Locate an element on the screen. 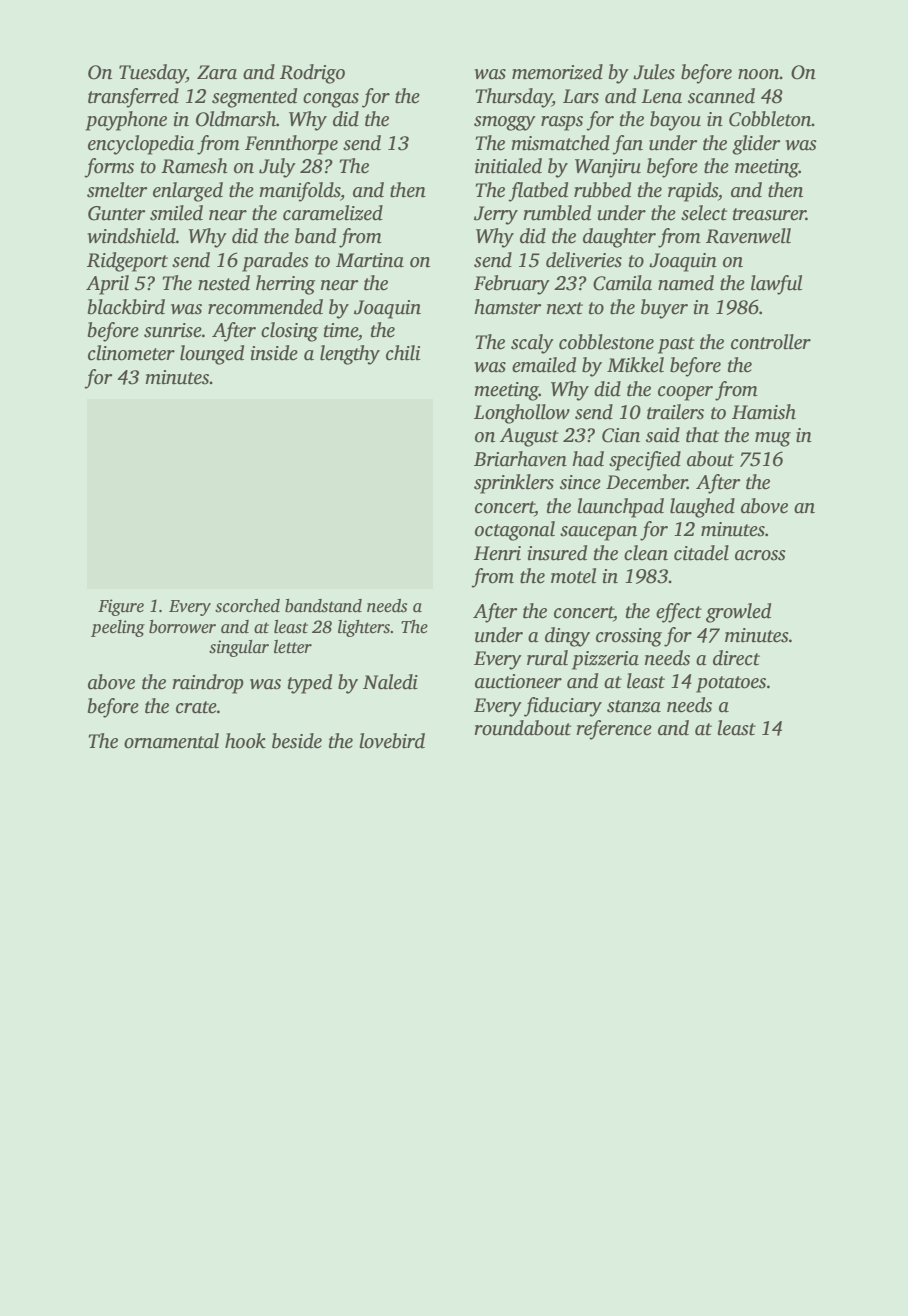 The height and width of the screenshot is (1316, 908). ornamental is located at coordinates (171, 741).
